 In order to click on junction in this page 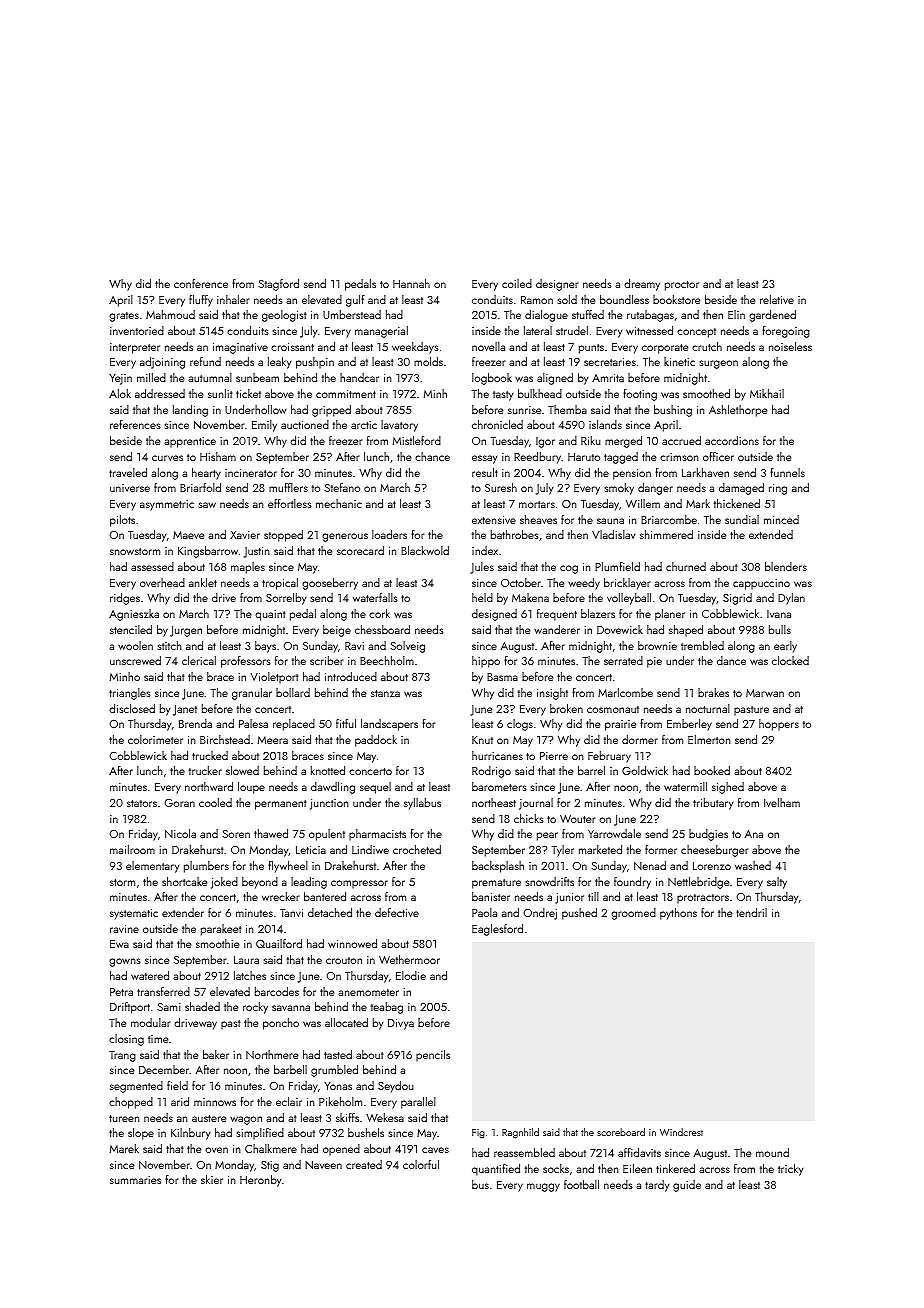, I will do `click(329, 804)`.
